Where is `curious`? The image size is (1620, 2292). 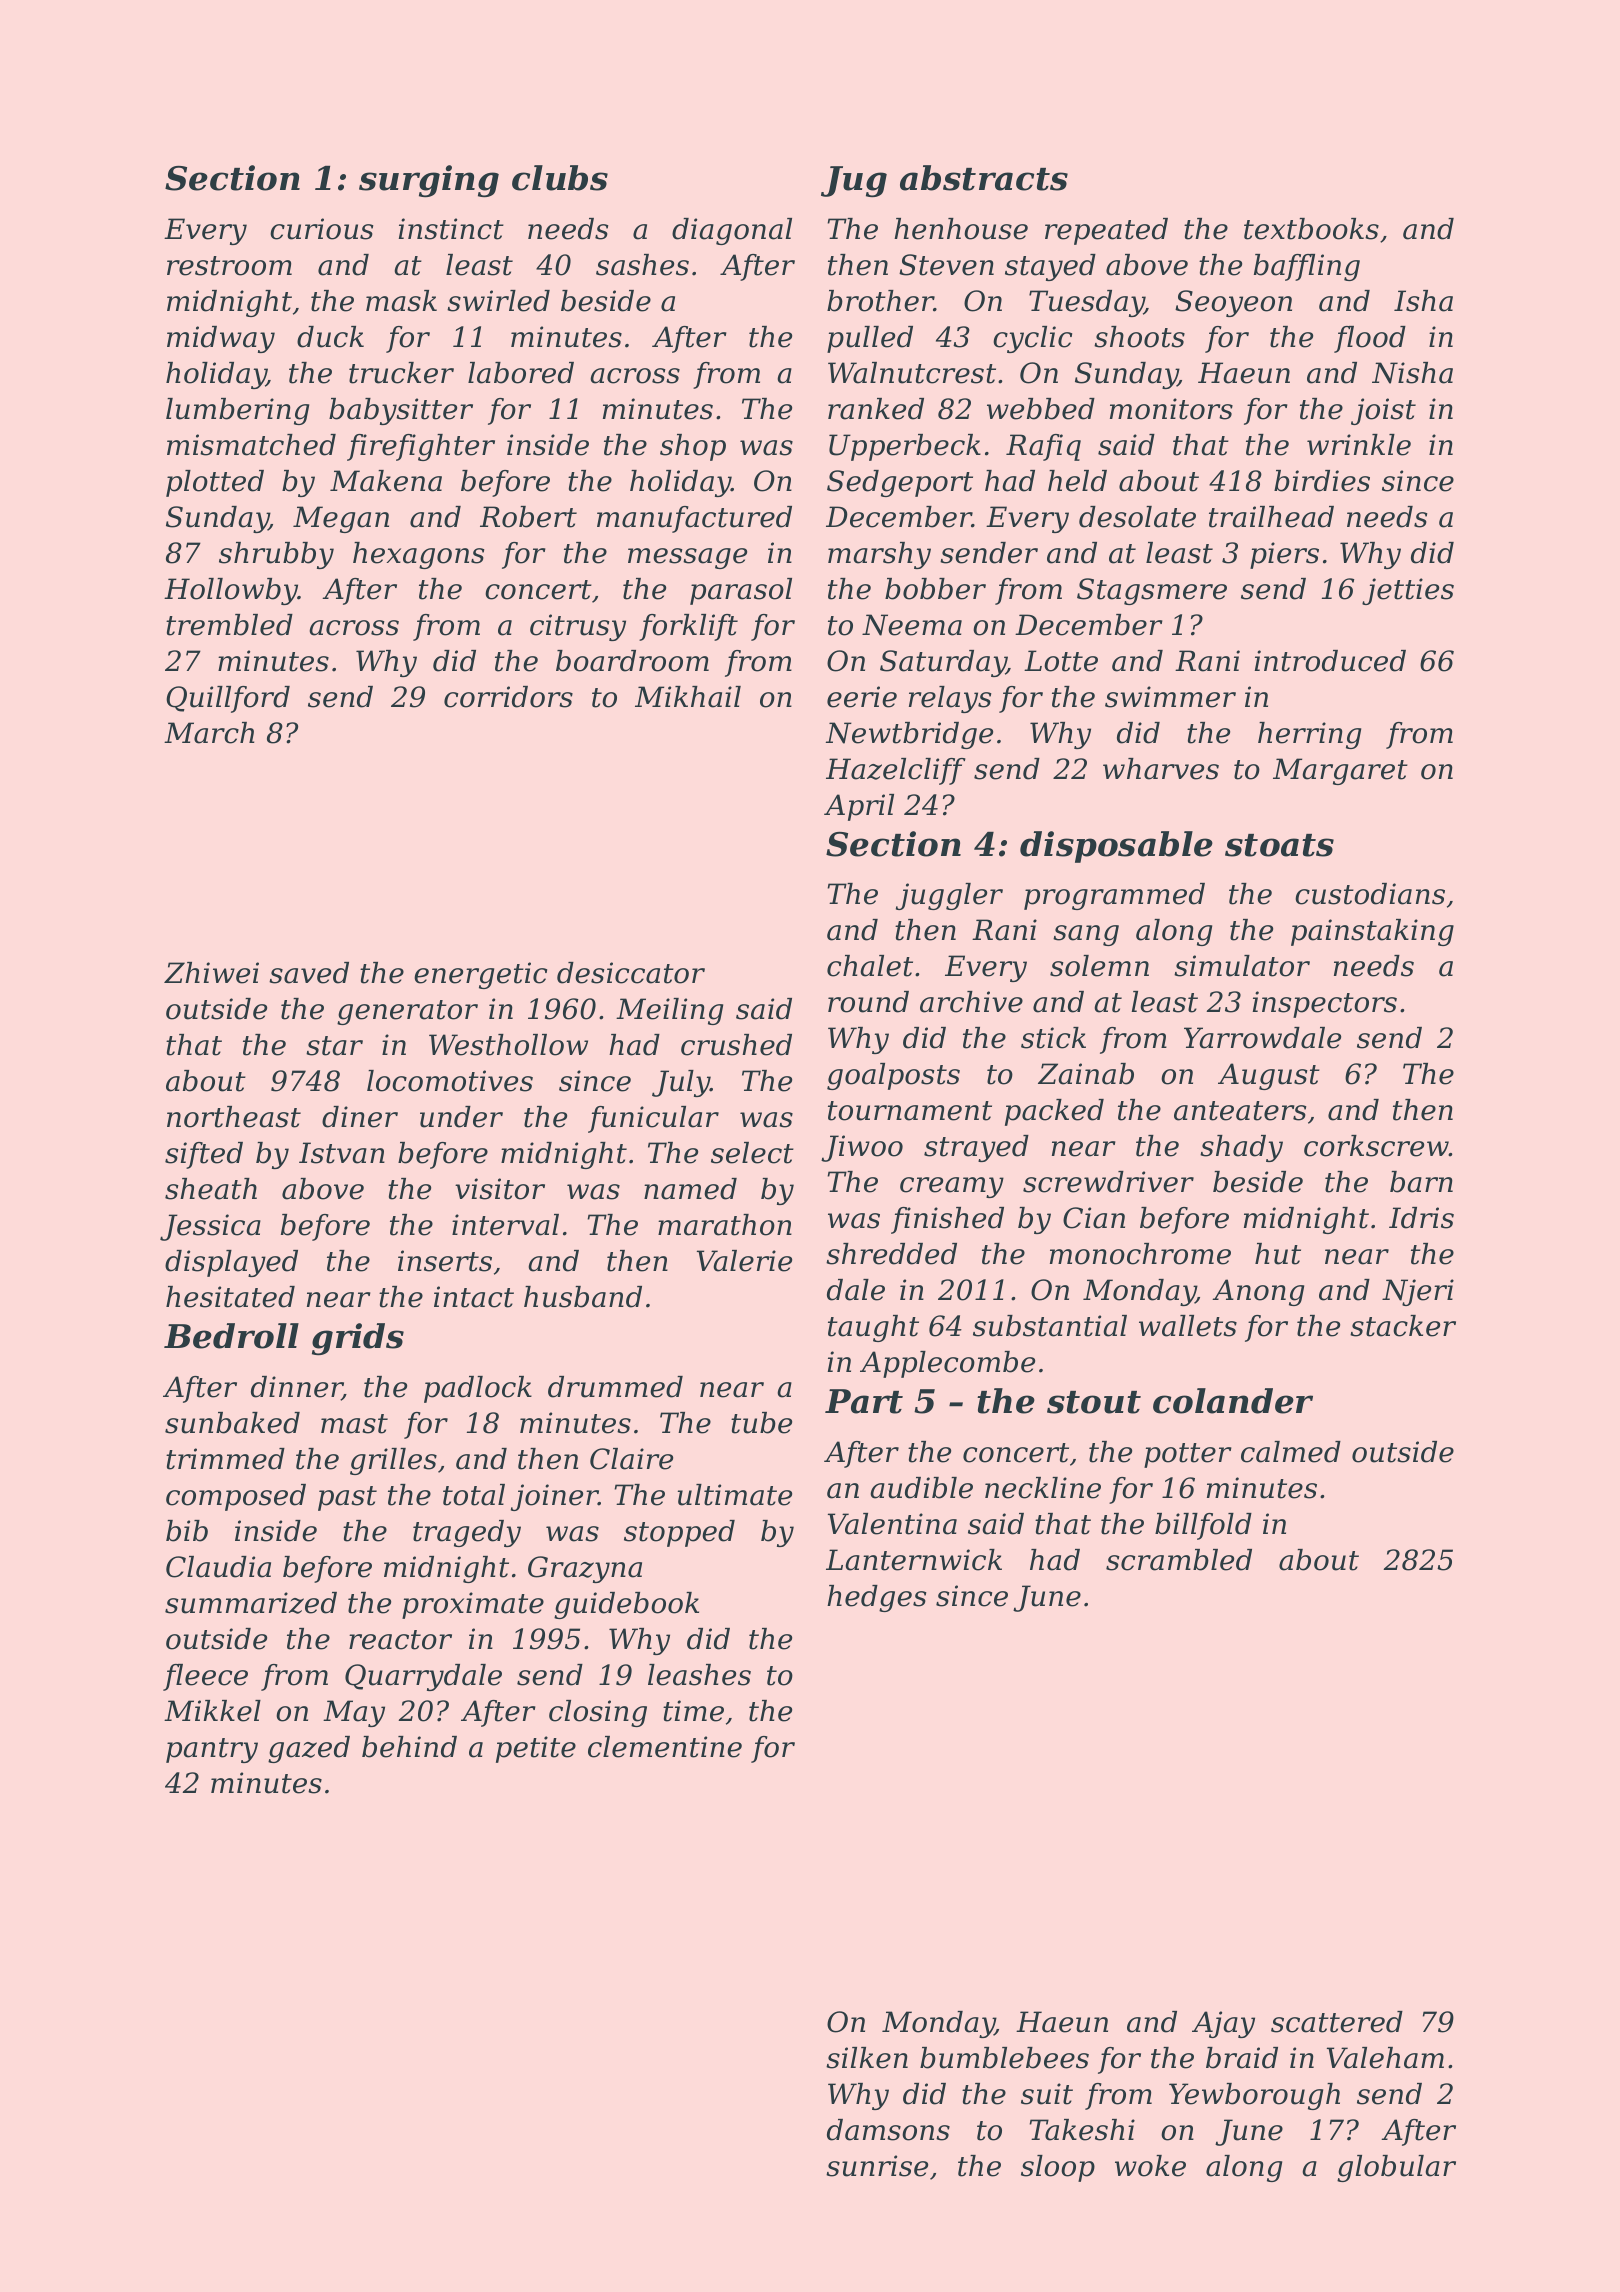
curious is located at coordinates (321, 229).
